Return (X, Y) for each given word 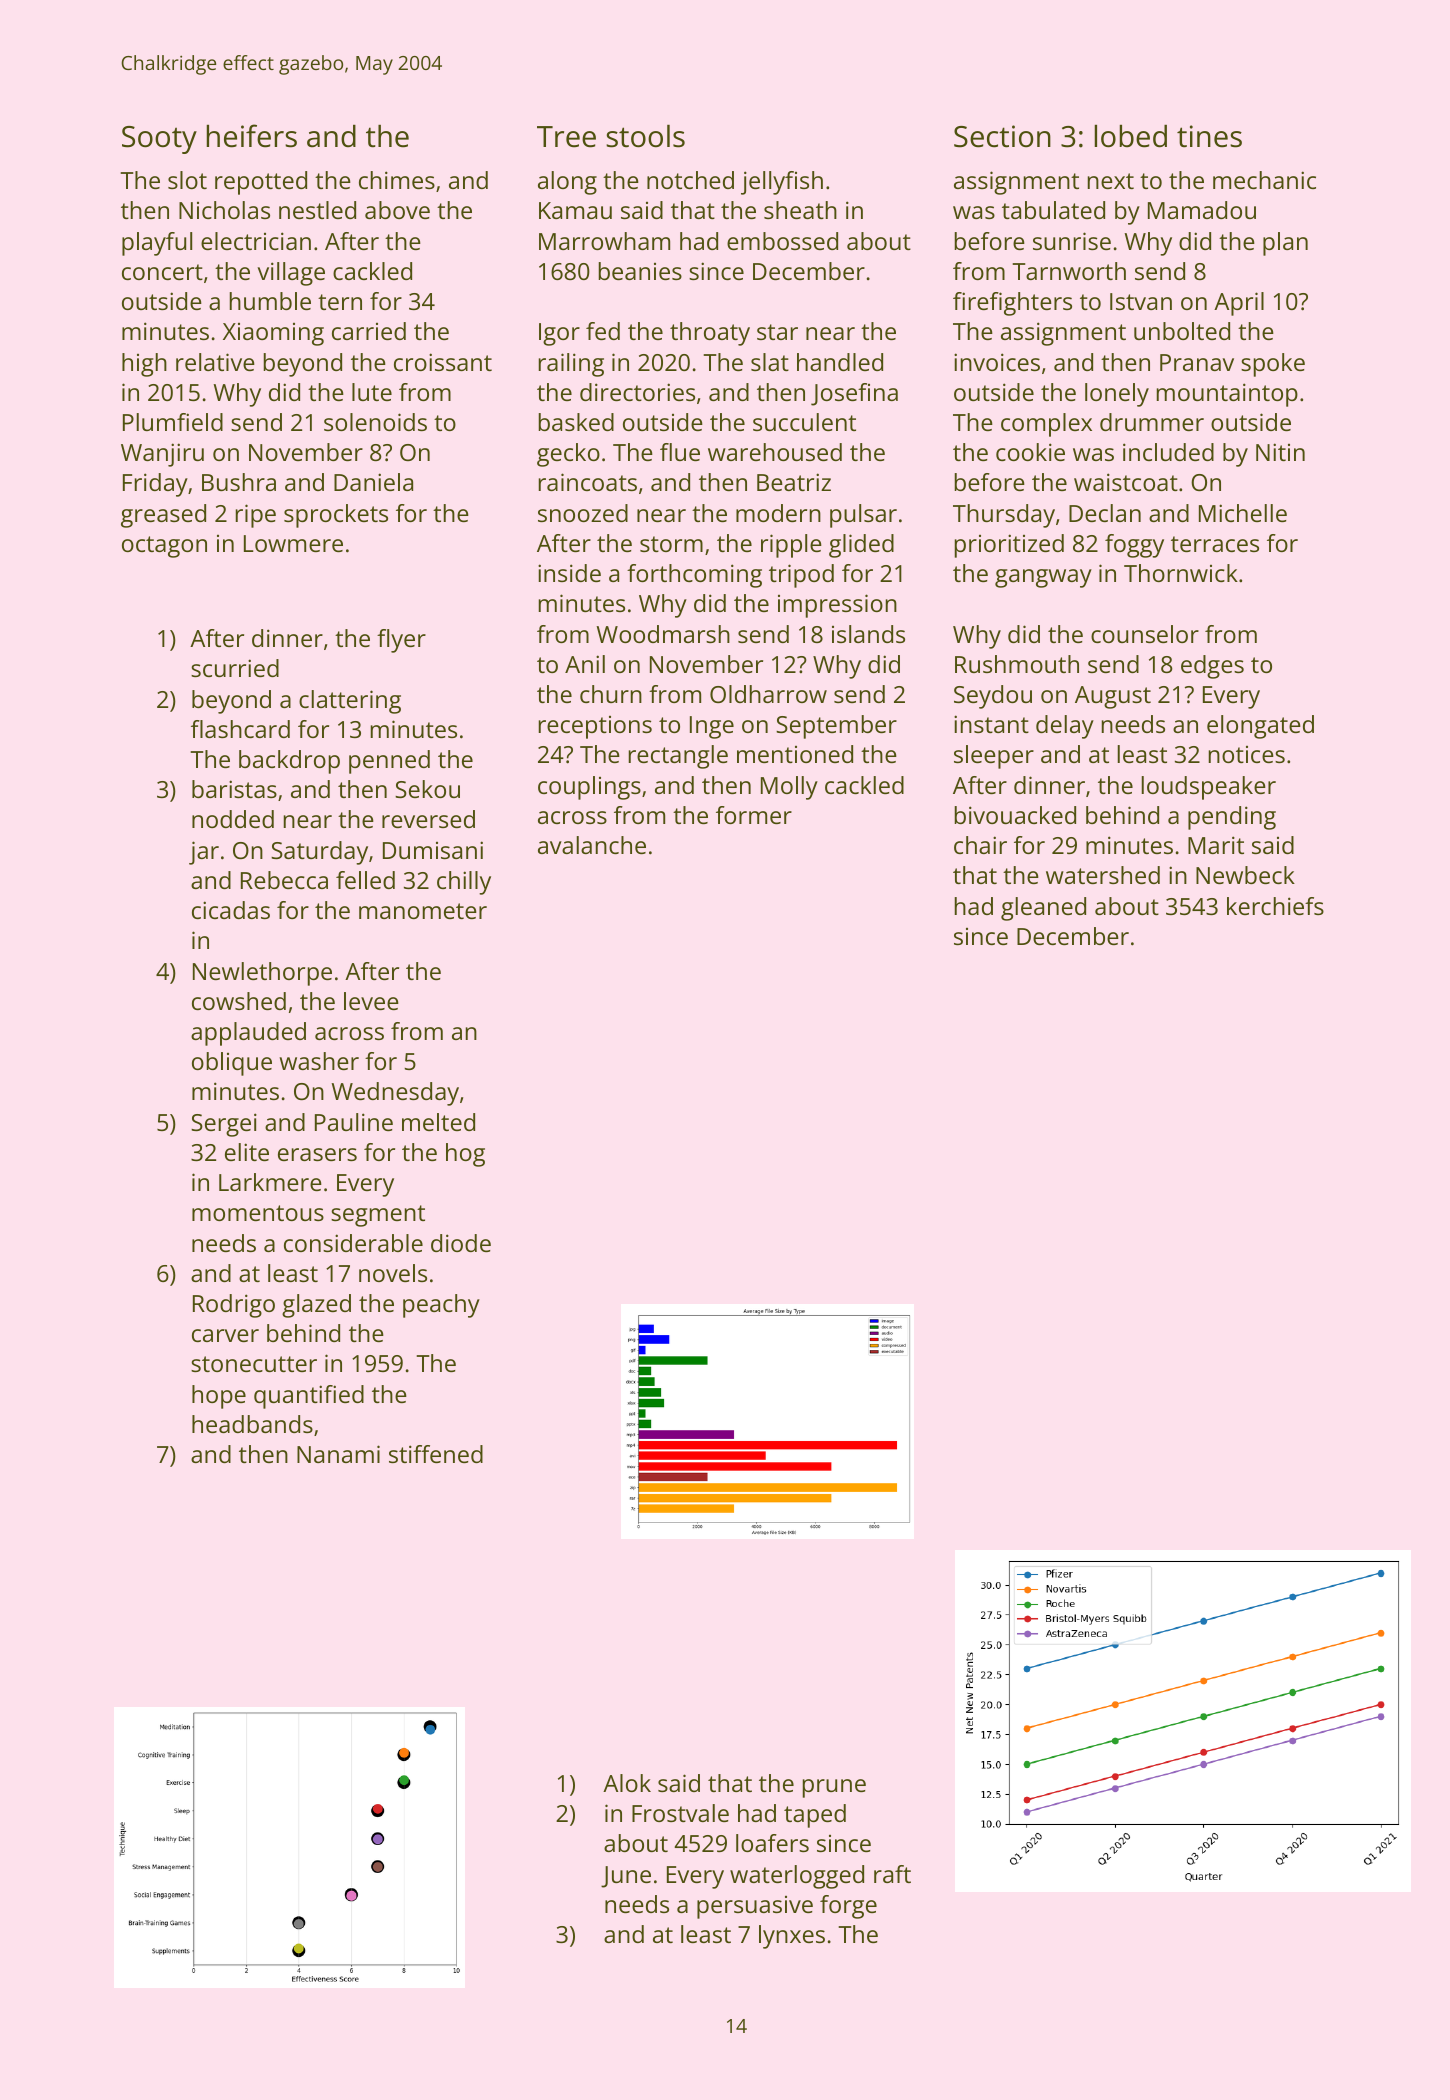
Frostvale (680, 1813)
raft (892, 1874)
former (754, 815)
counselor (1145, 634)
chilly (464, 883)
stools (645, 136)
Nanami (338, 1454)
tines (1209, 136)
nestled (317, 210)
